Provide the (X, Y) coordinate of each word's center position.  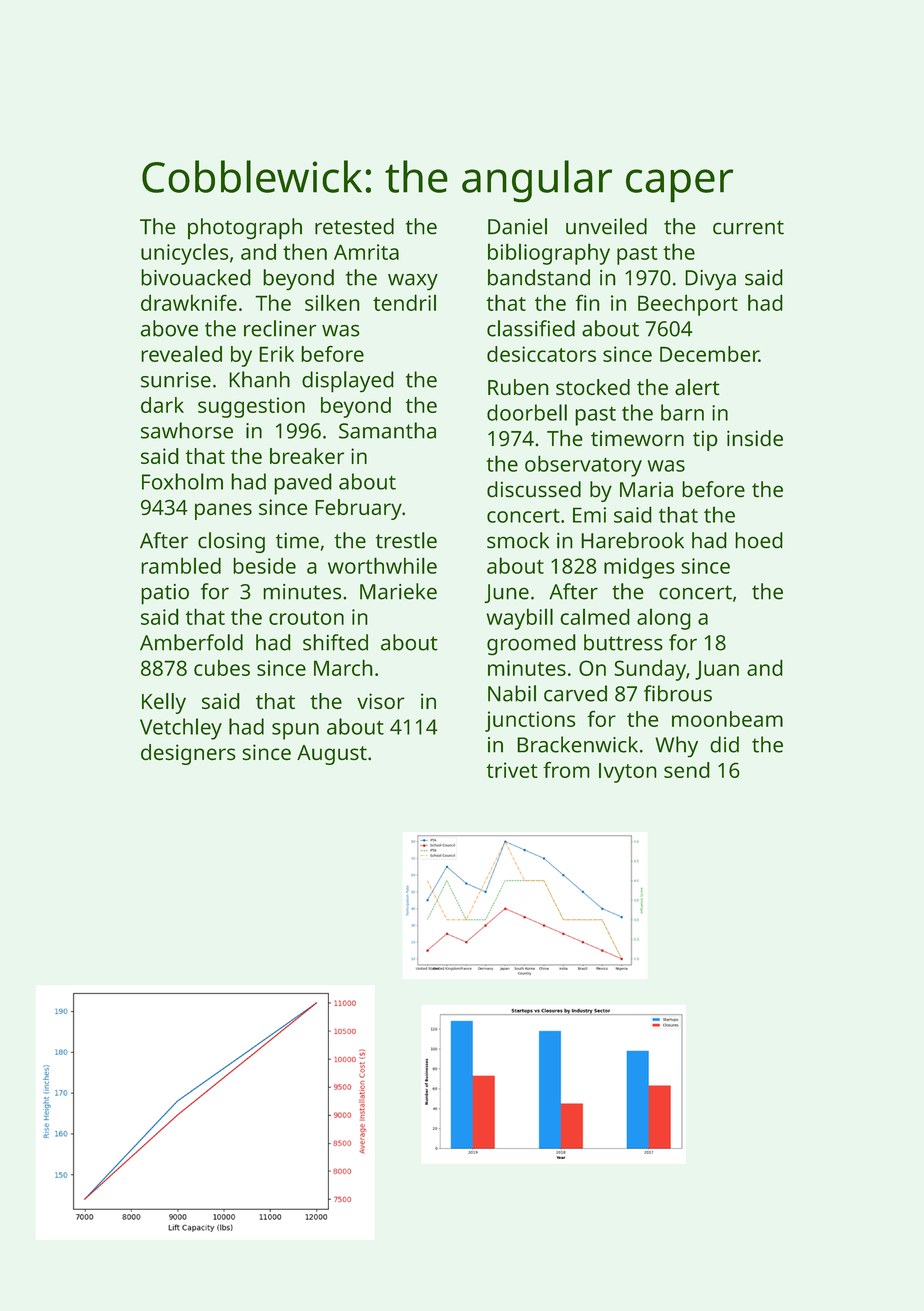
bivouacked (196, 277)
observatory (583, 466)
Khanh (259, 379)
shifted (335, 642)
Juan (717, 670)
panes (223, 511)
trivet (512, 770)
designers (188, 754)
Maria (646, 490)
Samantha (387, 430)
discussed (534, 489)
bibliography (549, 254)
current (748, 227)
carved (575, 693)
